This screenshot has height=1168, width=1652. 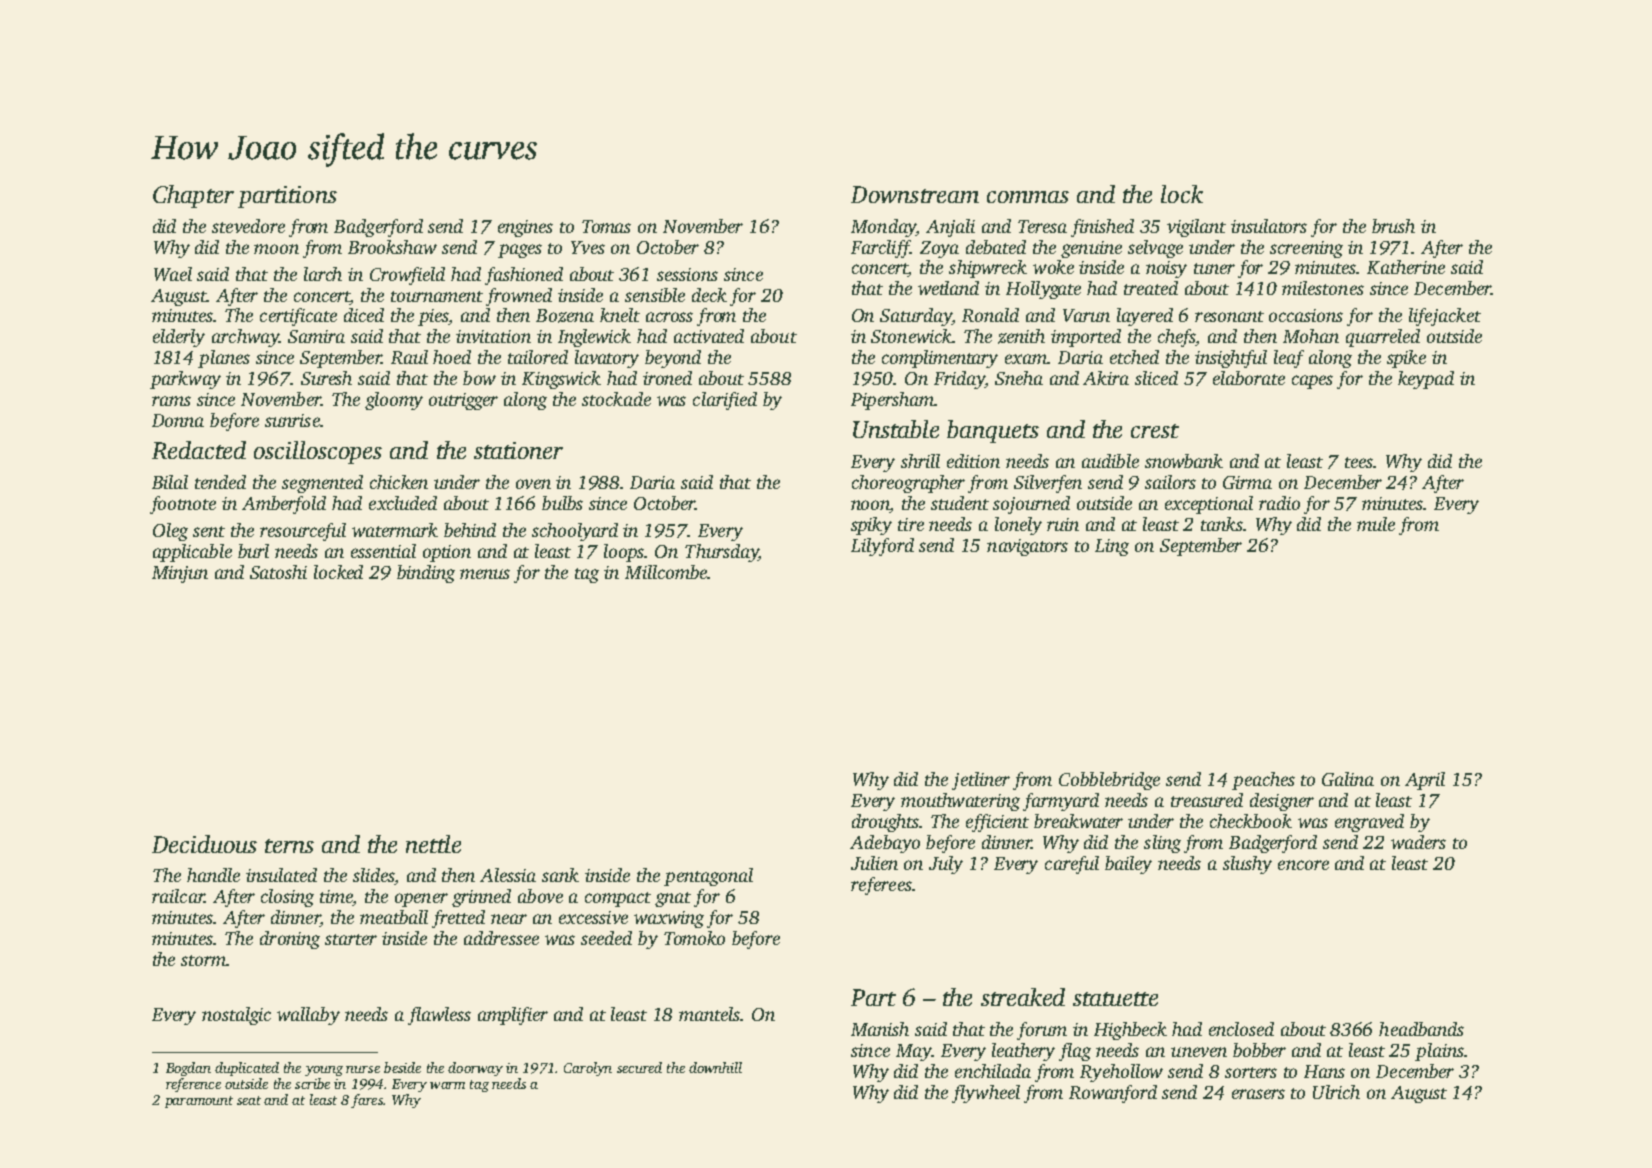 What do you see at coordinates (199, 1102) in the screenshot?
I see `paramount` at bounding box center [199, 1102].
